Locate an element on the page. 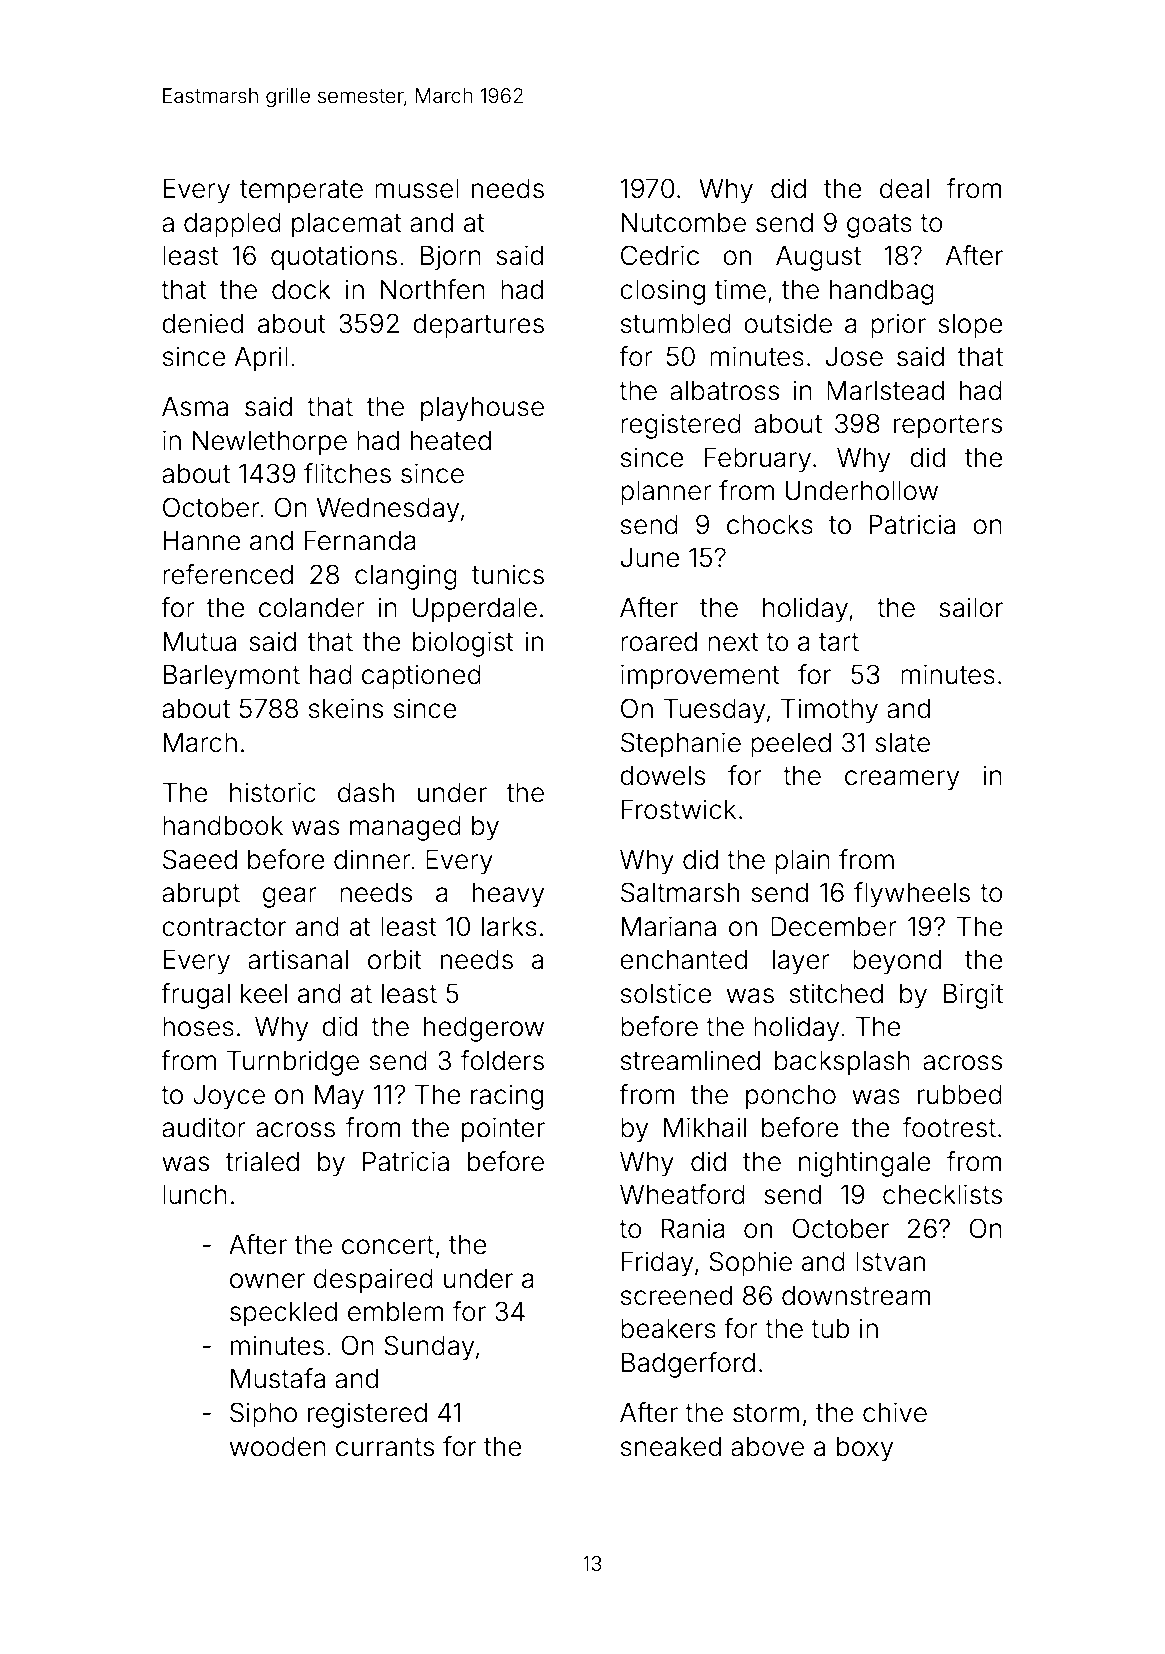  deal is located at coordinates (904, 189).
